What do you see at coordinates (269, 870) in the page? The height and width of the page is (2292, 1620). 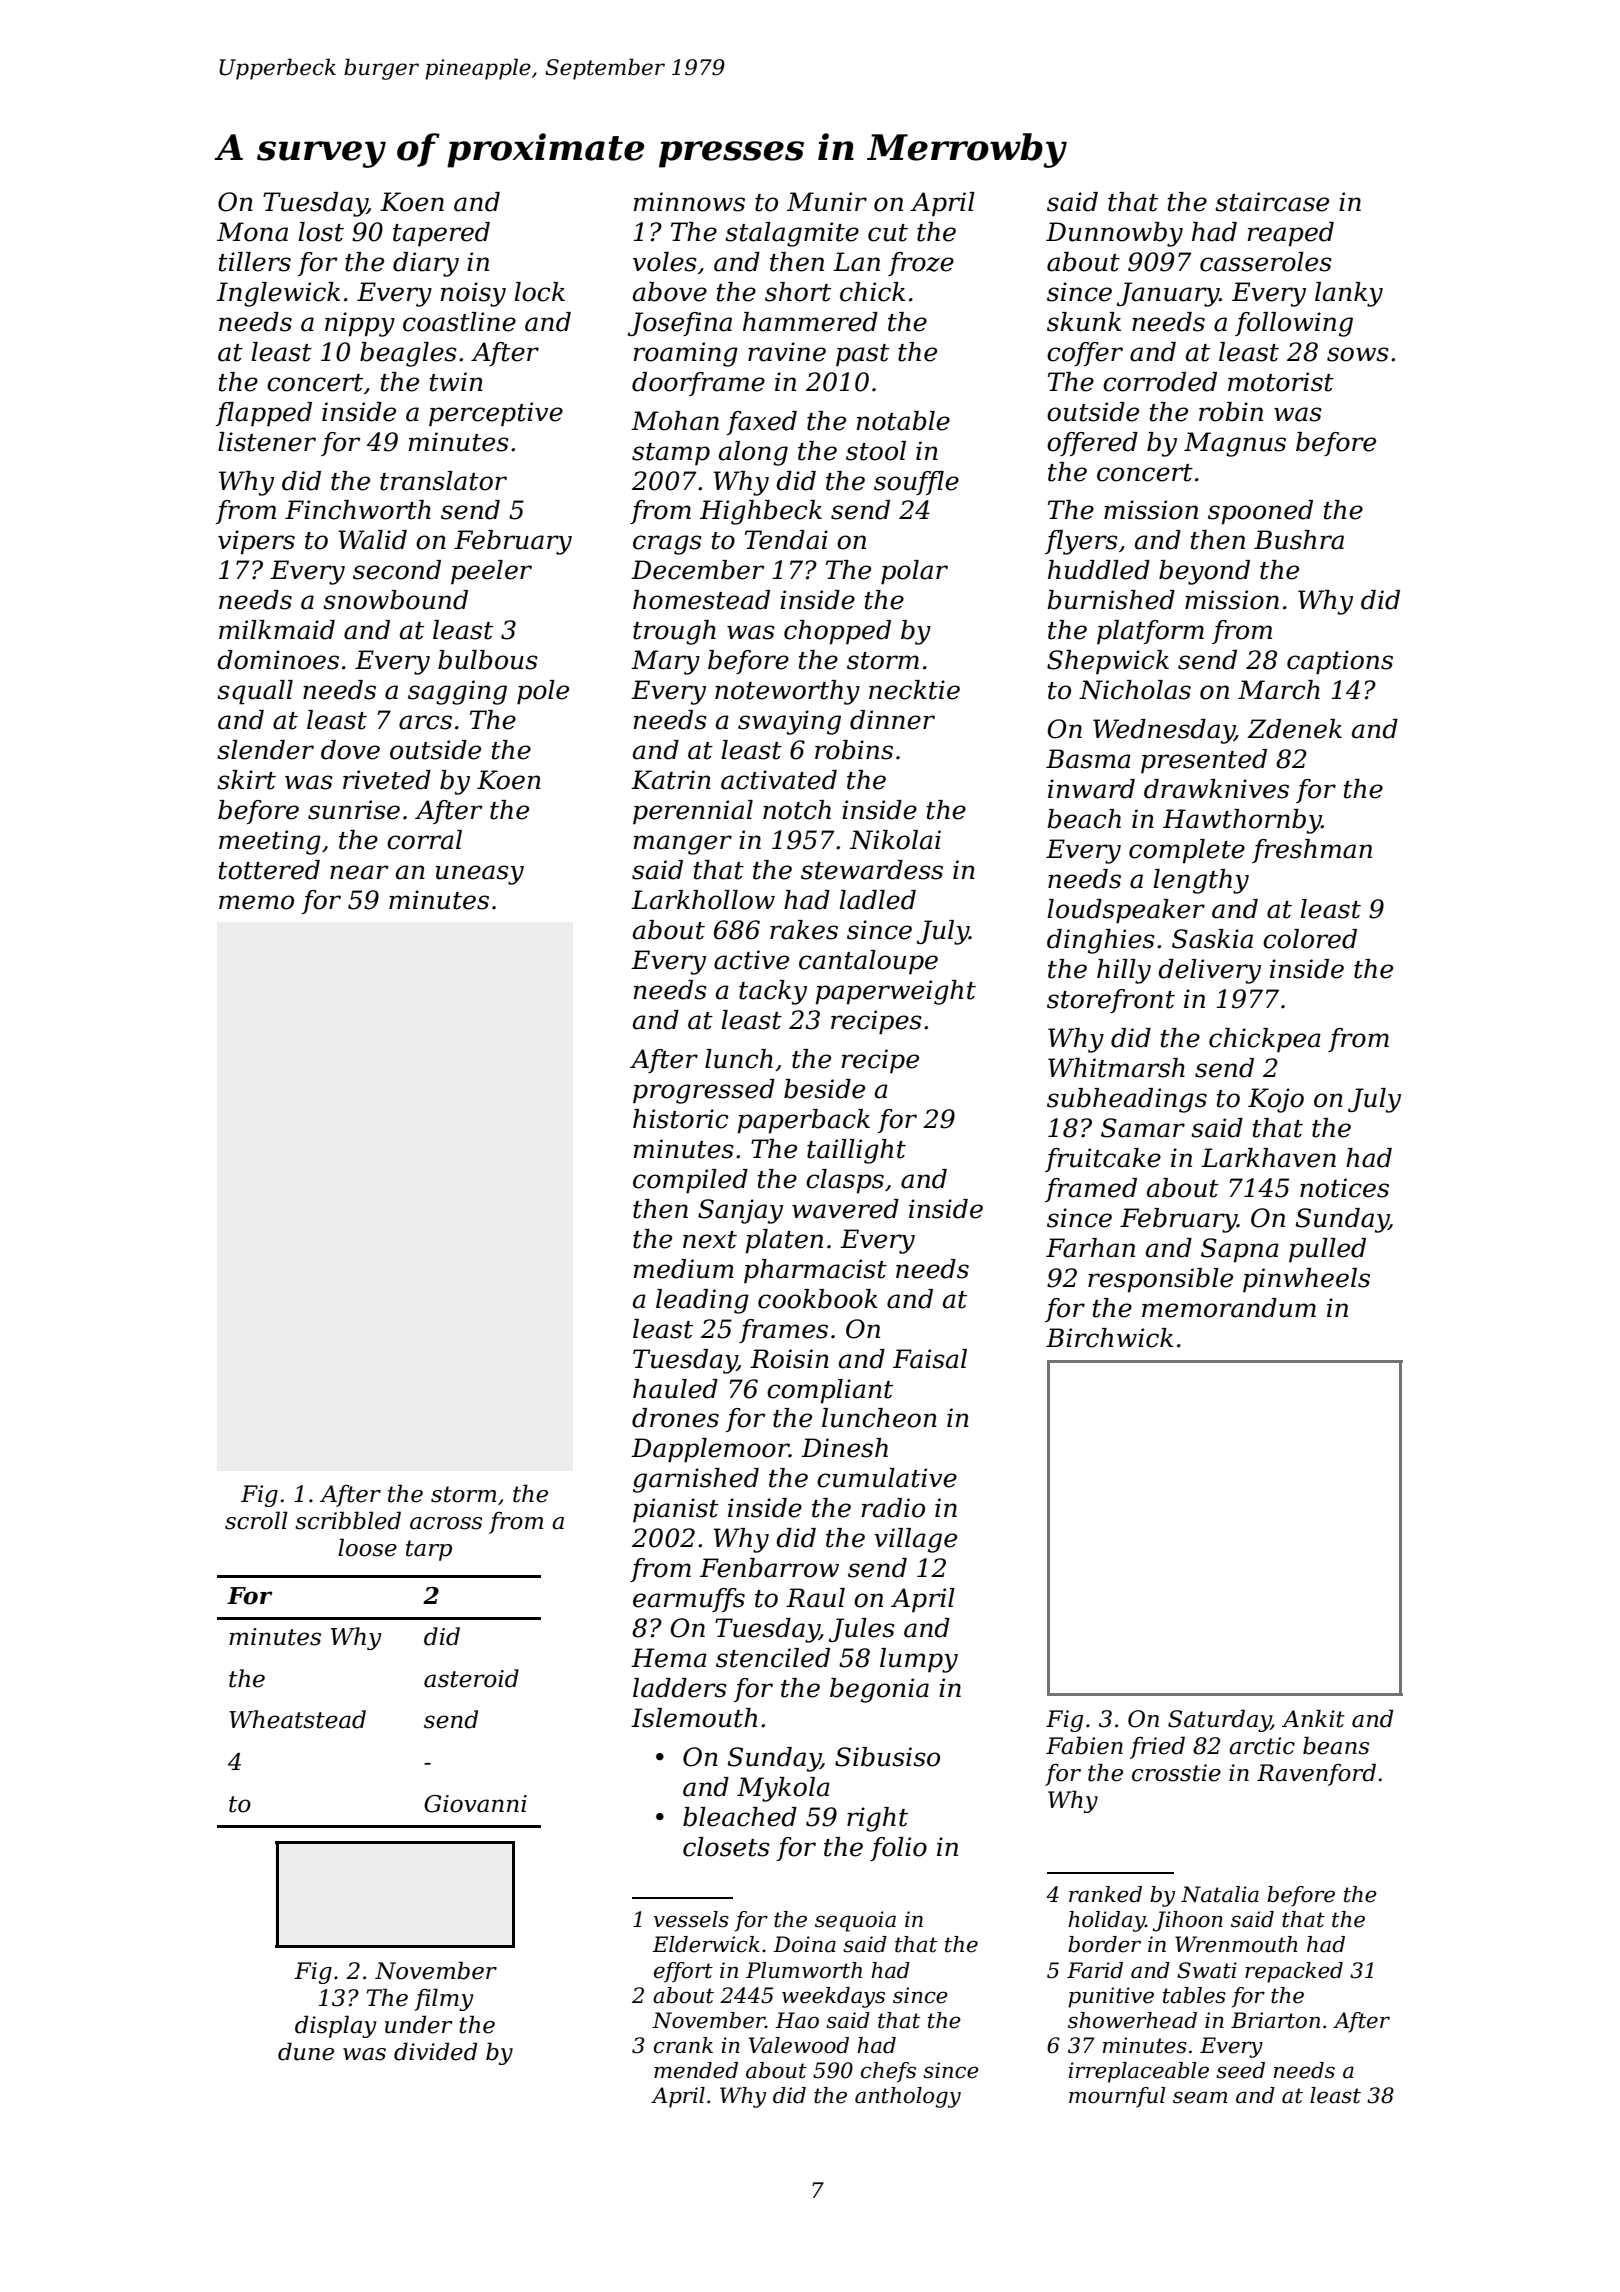 I see `tottered` at bounding box center [269, 870].
